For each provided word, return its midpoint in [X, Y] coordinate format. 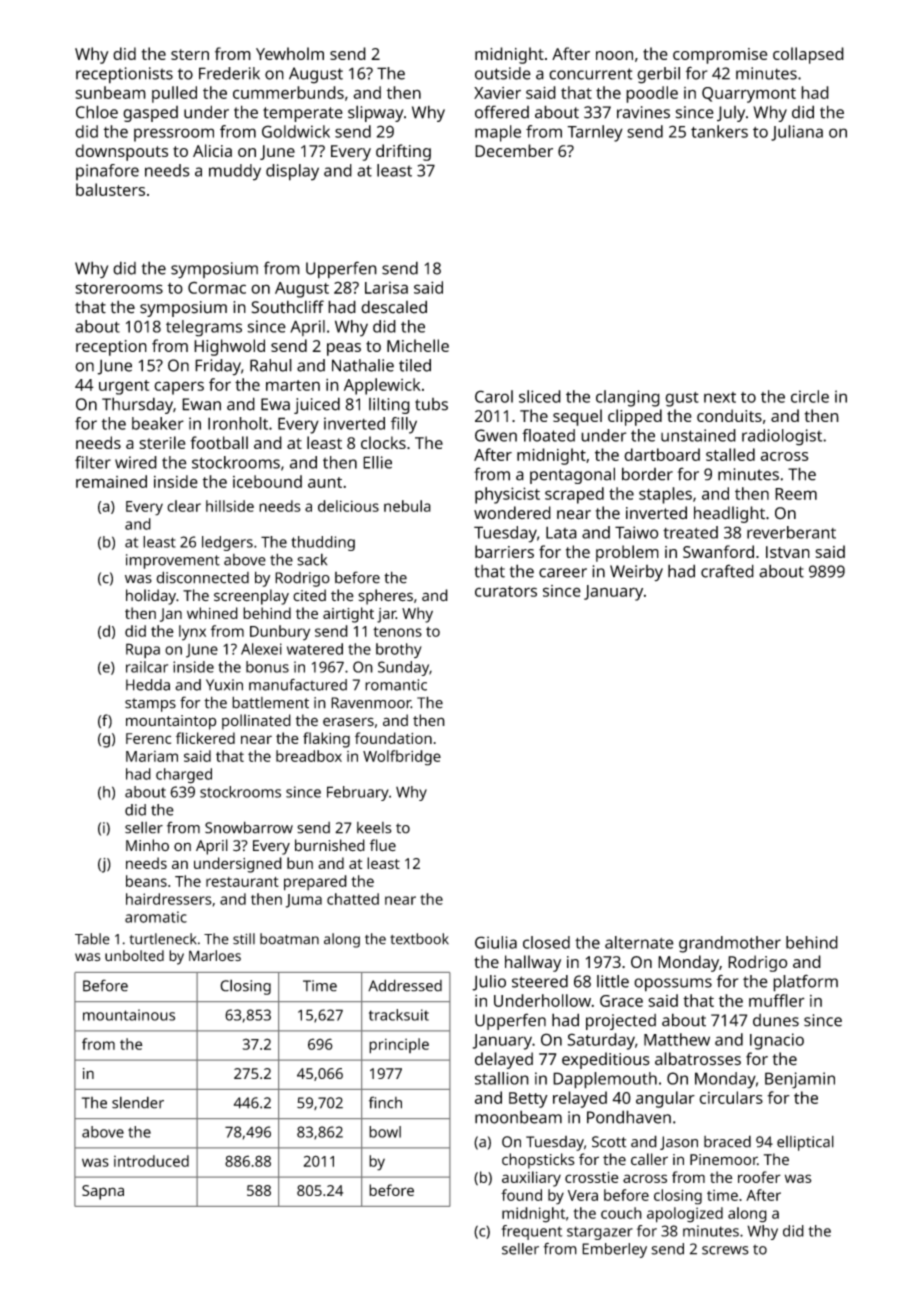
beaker [158, 423]
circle [810, 396]
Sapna [103, 1192]
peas [344, 349]
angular [665, 1099]
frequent [531, 1232]
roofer [759, 1177]
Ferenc [148, 738]
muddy [235, 172]
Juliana [797, 133]
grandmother [730, 944]
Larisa [386, 287]
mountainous [129, 1015]
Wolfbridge [402, 758]
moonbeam [518, 1117]
